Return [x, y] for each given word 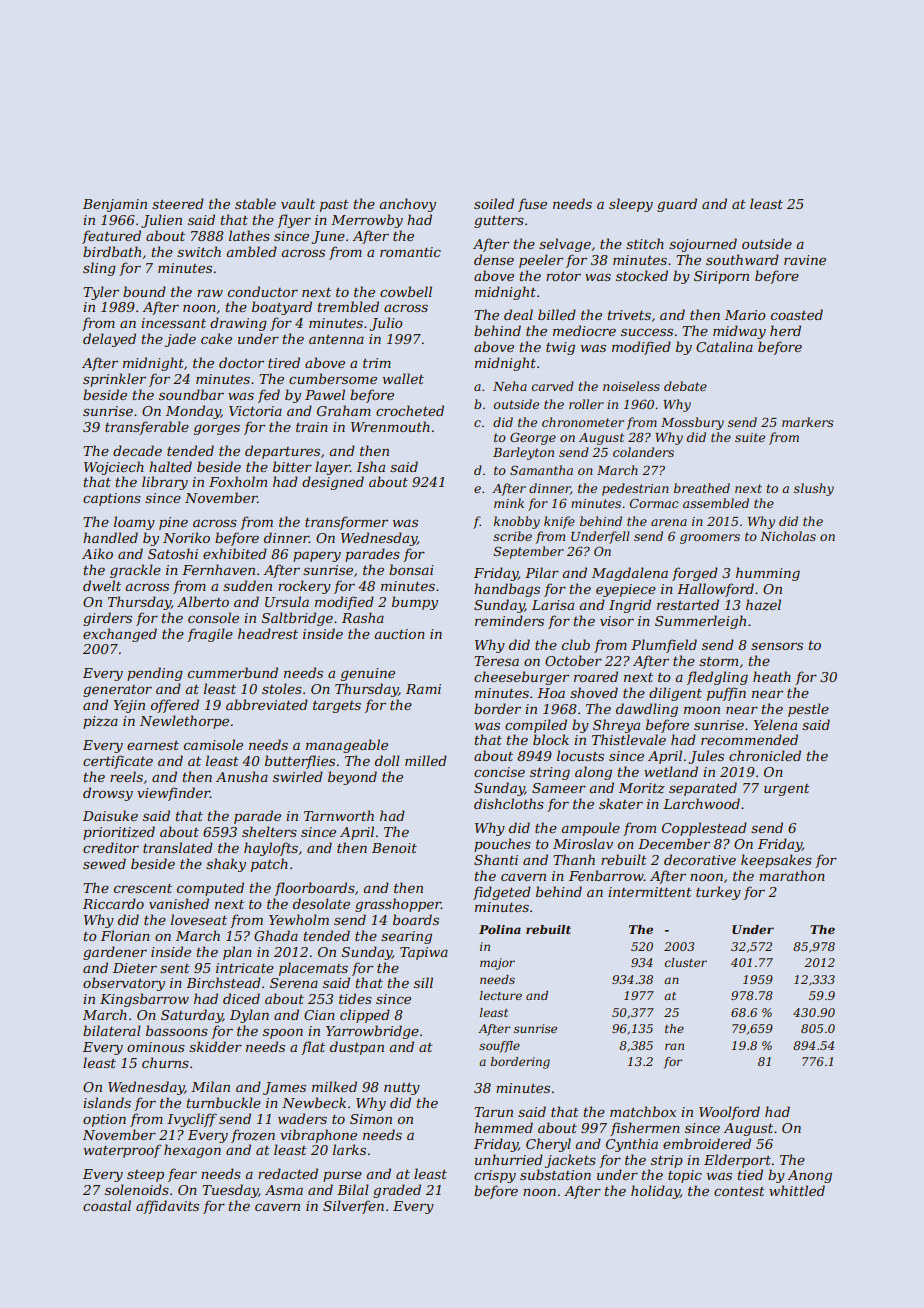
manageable [347, 746]
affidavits [167, 1207]
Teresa [496, 661]
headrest [268, 633]
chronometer [583, 422]
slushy [814, 489]
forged [695, 574]
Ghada [276, 935]
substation [555, 1174]
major [497, 964]
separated [703, 789]
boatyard [282, 308]
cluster [685, 962]
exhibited [235, 553]
